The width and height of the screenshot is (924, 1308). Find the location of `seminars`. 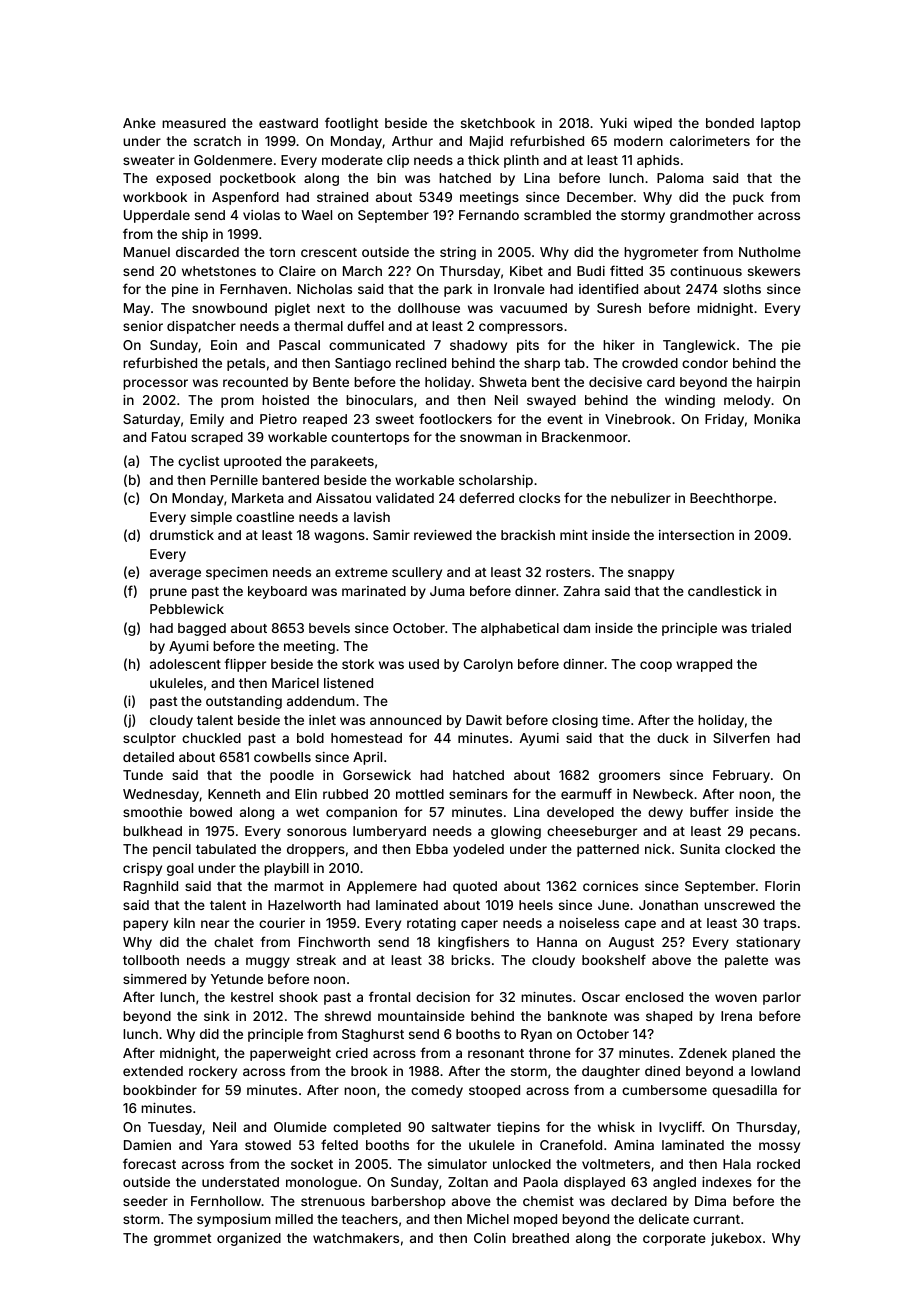

seminars is located at coordinates (478, 794).
